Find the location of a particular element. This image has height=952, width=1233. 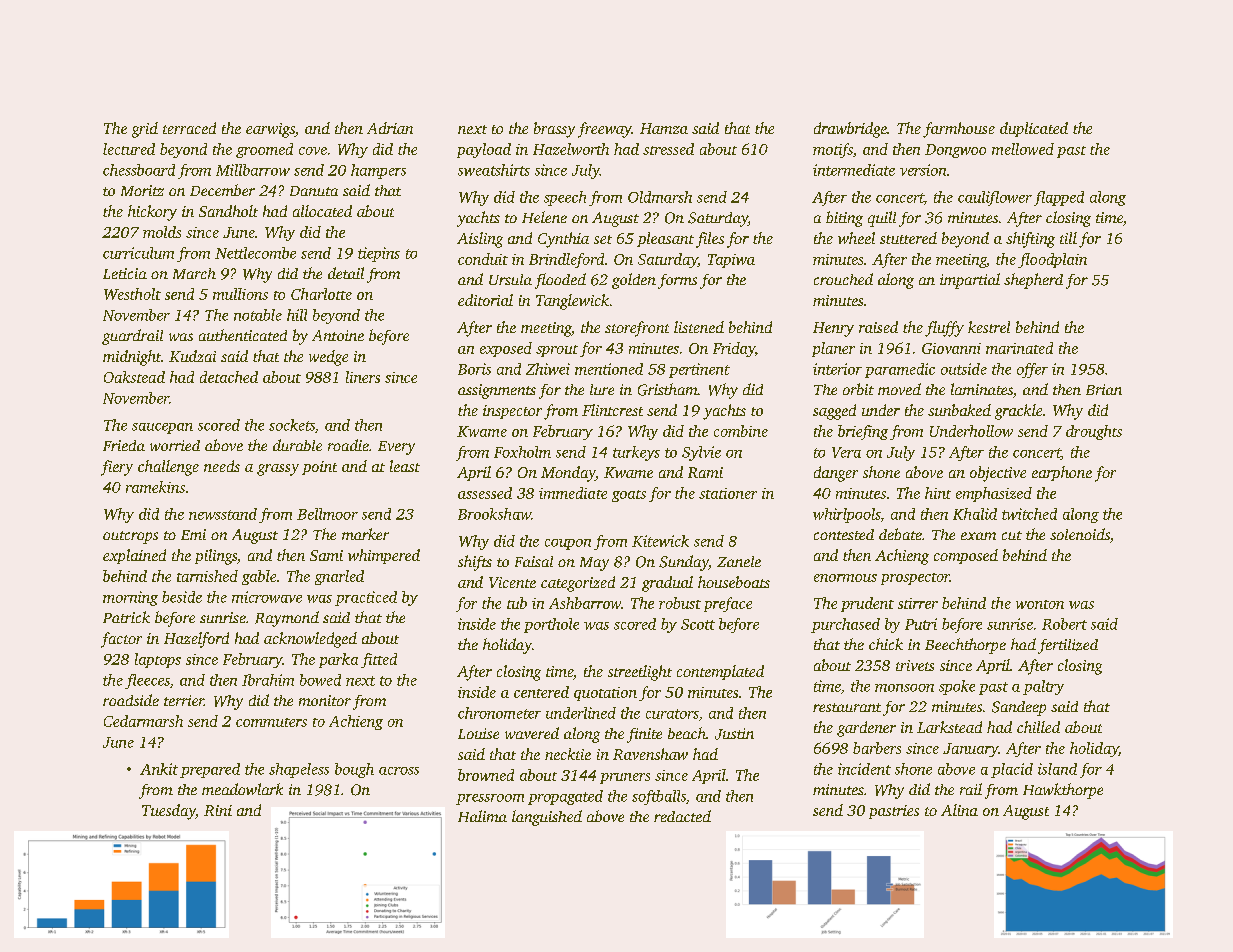

Helene is located at coordinates (544, 217).
